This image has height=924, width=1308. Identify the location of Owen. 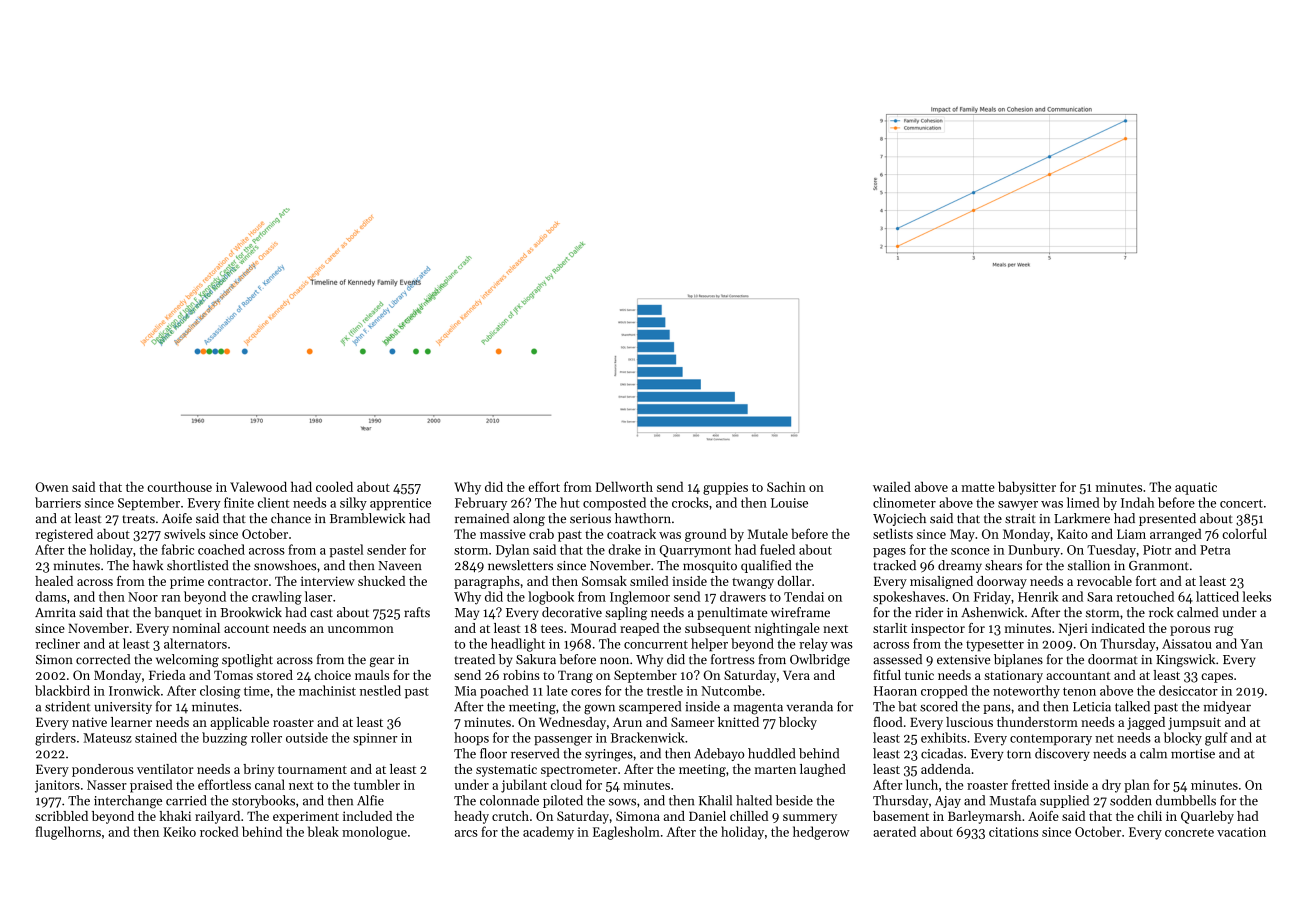
(52, 487).
